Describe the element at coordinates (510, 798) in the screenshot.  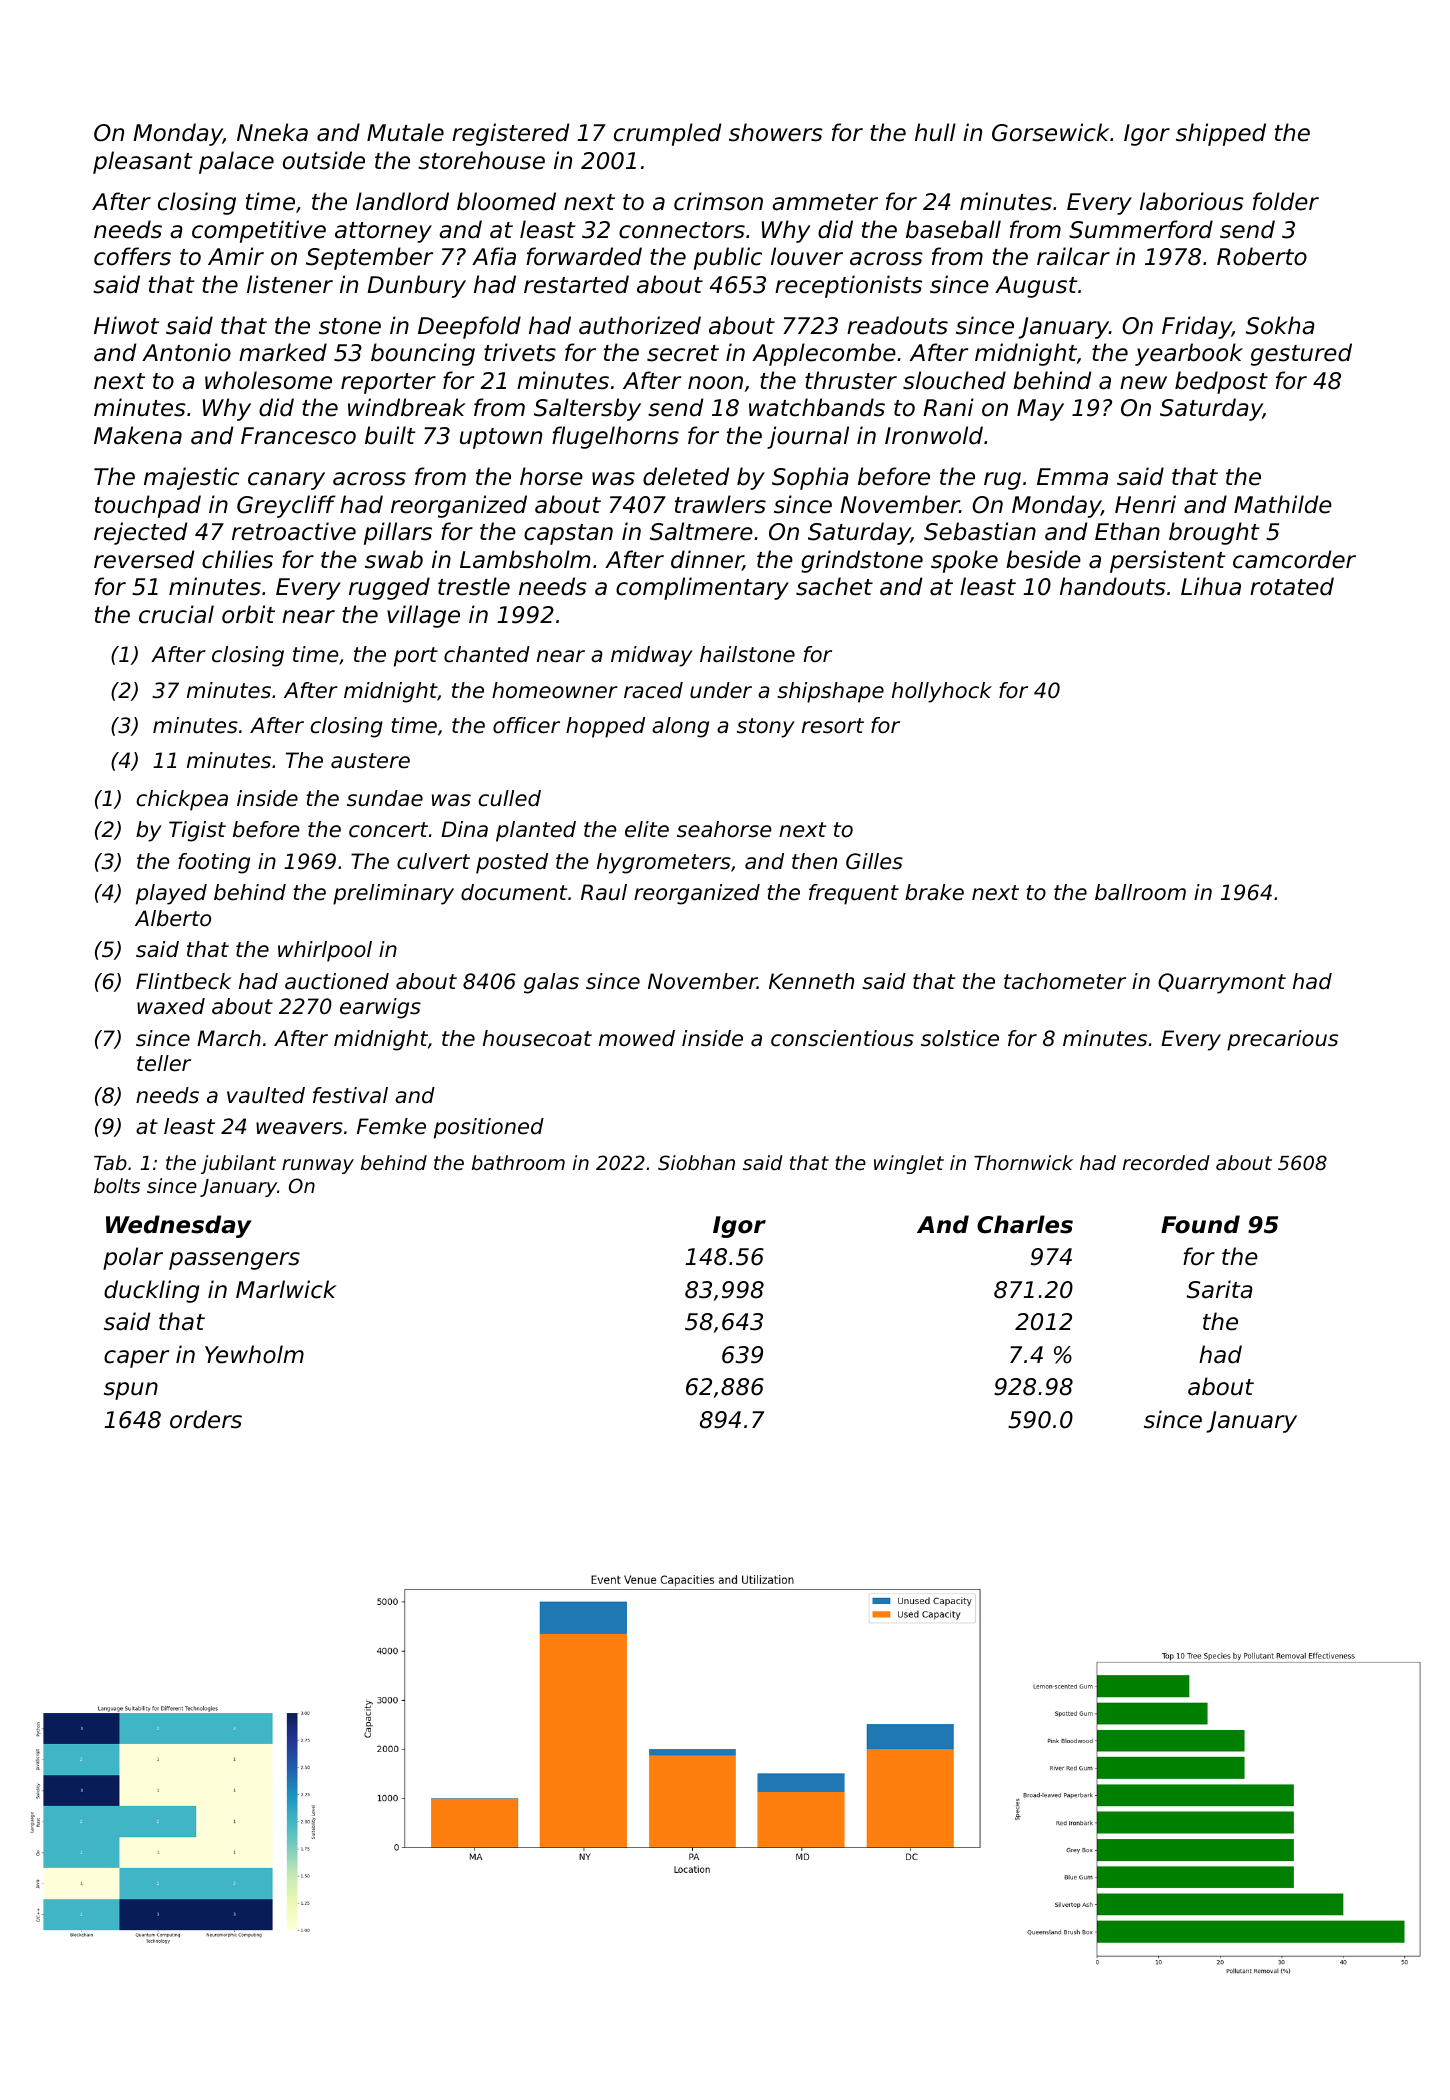
I see `culled` at that location.
